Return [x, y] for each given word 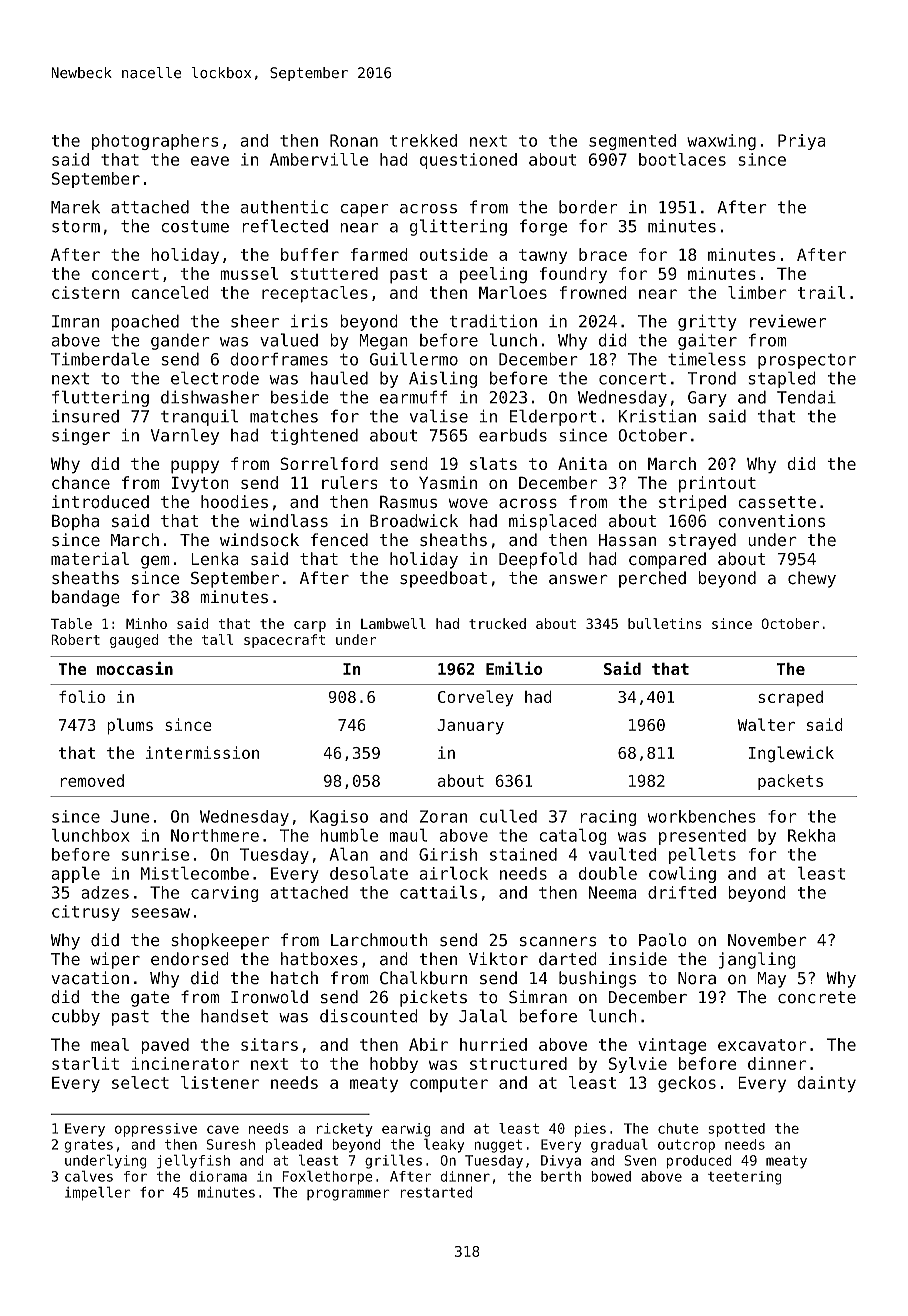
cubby [76, 1017]
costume [195, 226]
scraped [790, 698]
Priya [802, 142]
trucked [497, 623]
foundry [573, 275]
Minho [146, 623]
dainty [826, 1084]
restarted [436, 1192]
